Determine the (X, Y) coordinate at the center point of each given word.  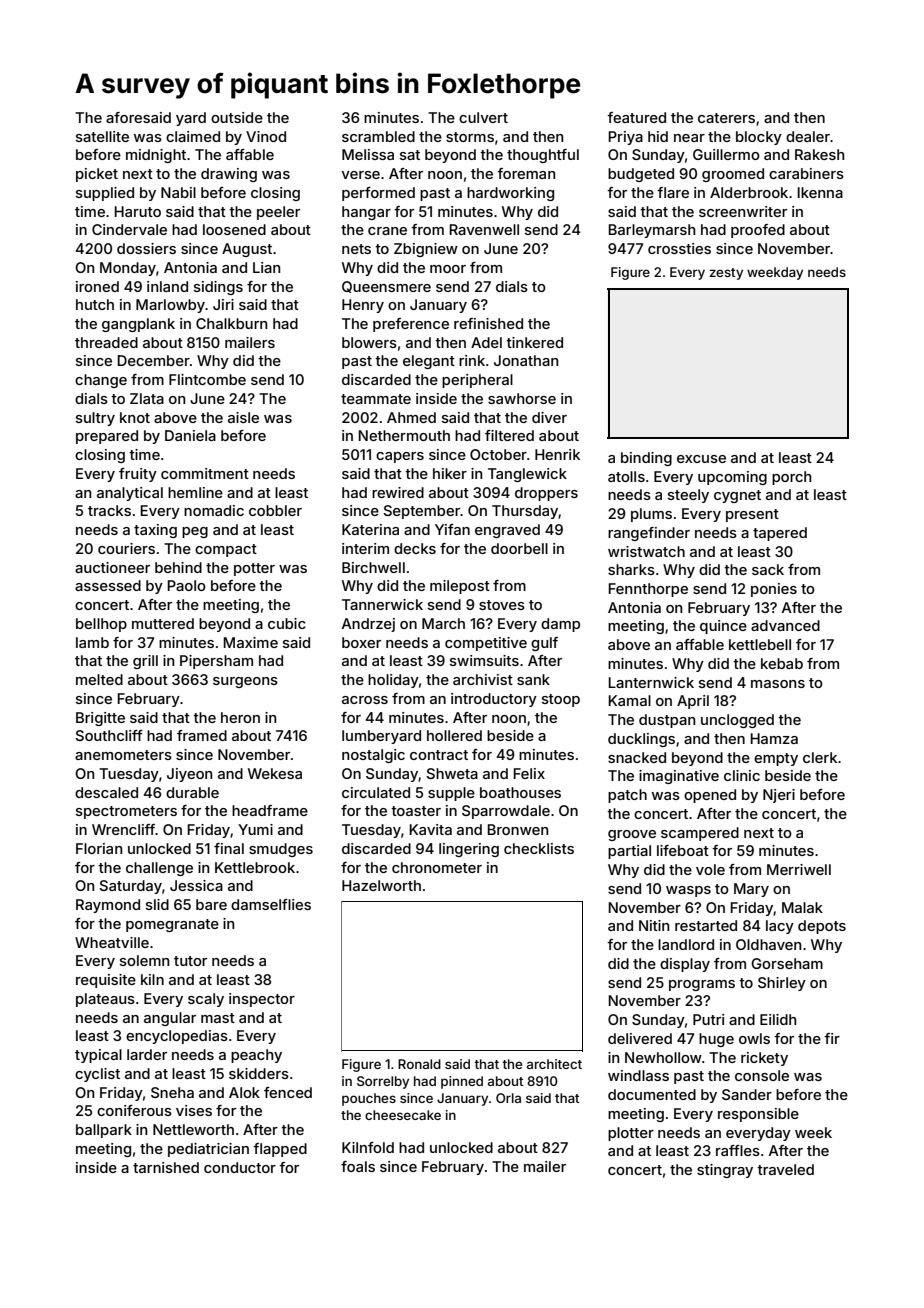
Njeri (779, 796)
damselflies (271, 904)
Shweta (452, 773)
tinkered (534, 342)
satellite (102, 136)
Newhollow (663, 1057)
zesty (726, 274)
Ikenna (820, 192)
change (101, 381)
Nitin (654, 925)
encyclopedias (177, 1037)
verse (361, 175)
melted (99, 679)
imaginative (679, 777)
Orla (508, 1098)
